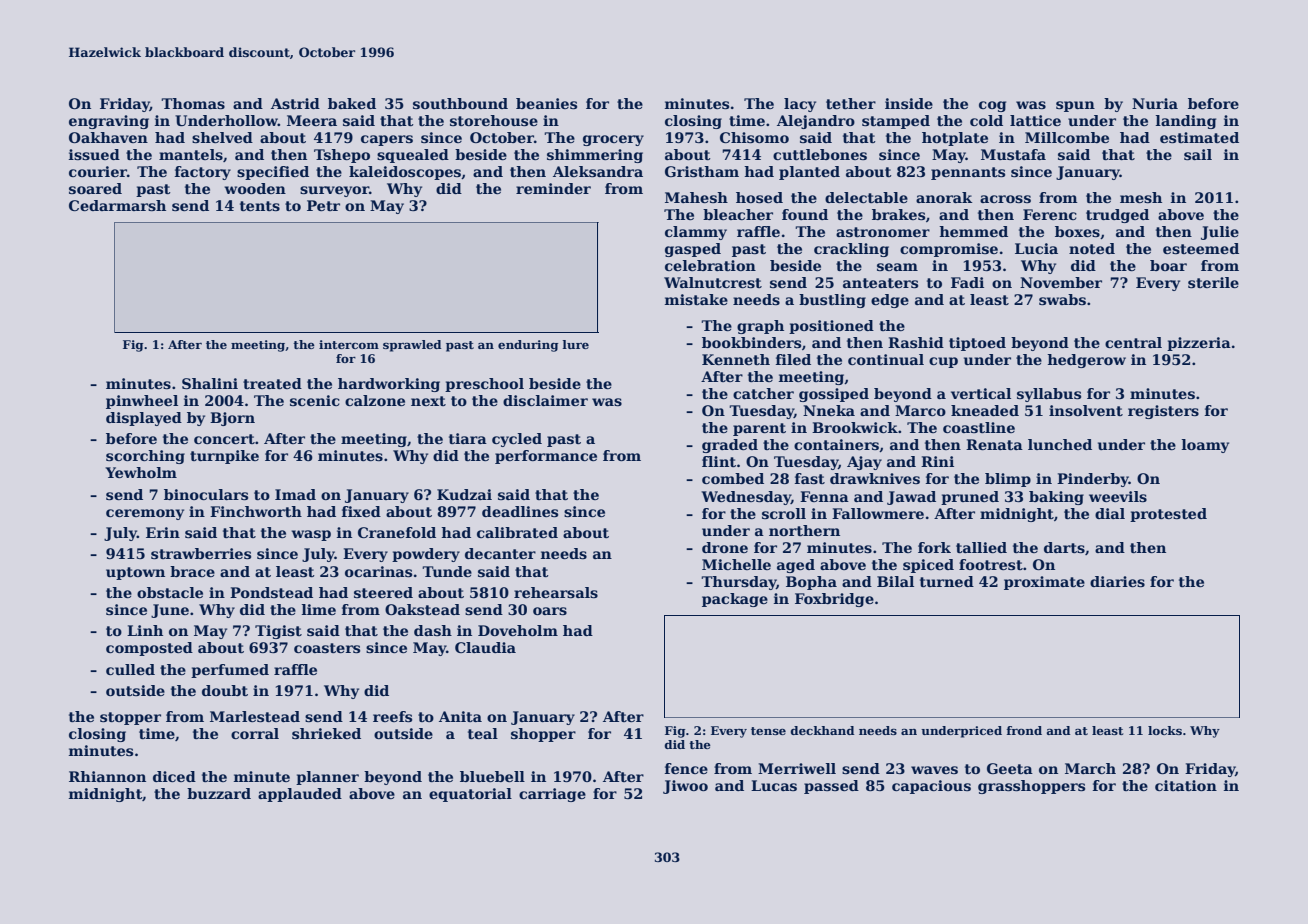  Describe the element at coordinates (349, 344) in the screenshot. I see `intercom` at that location.
